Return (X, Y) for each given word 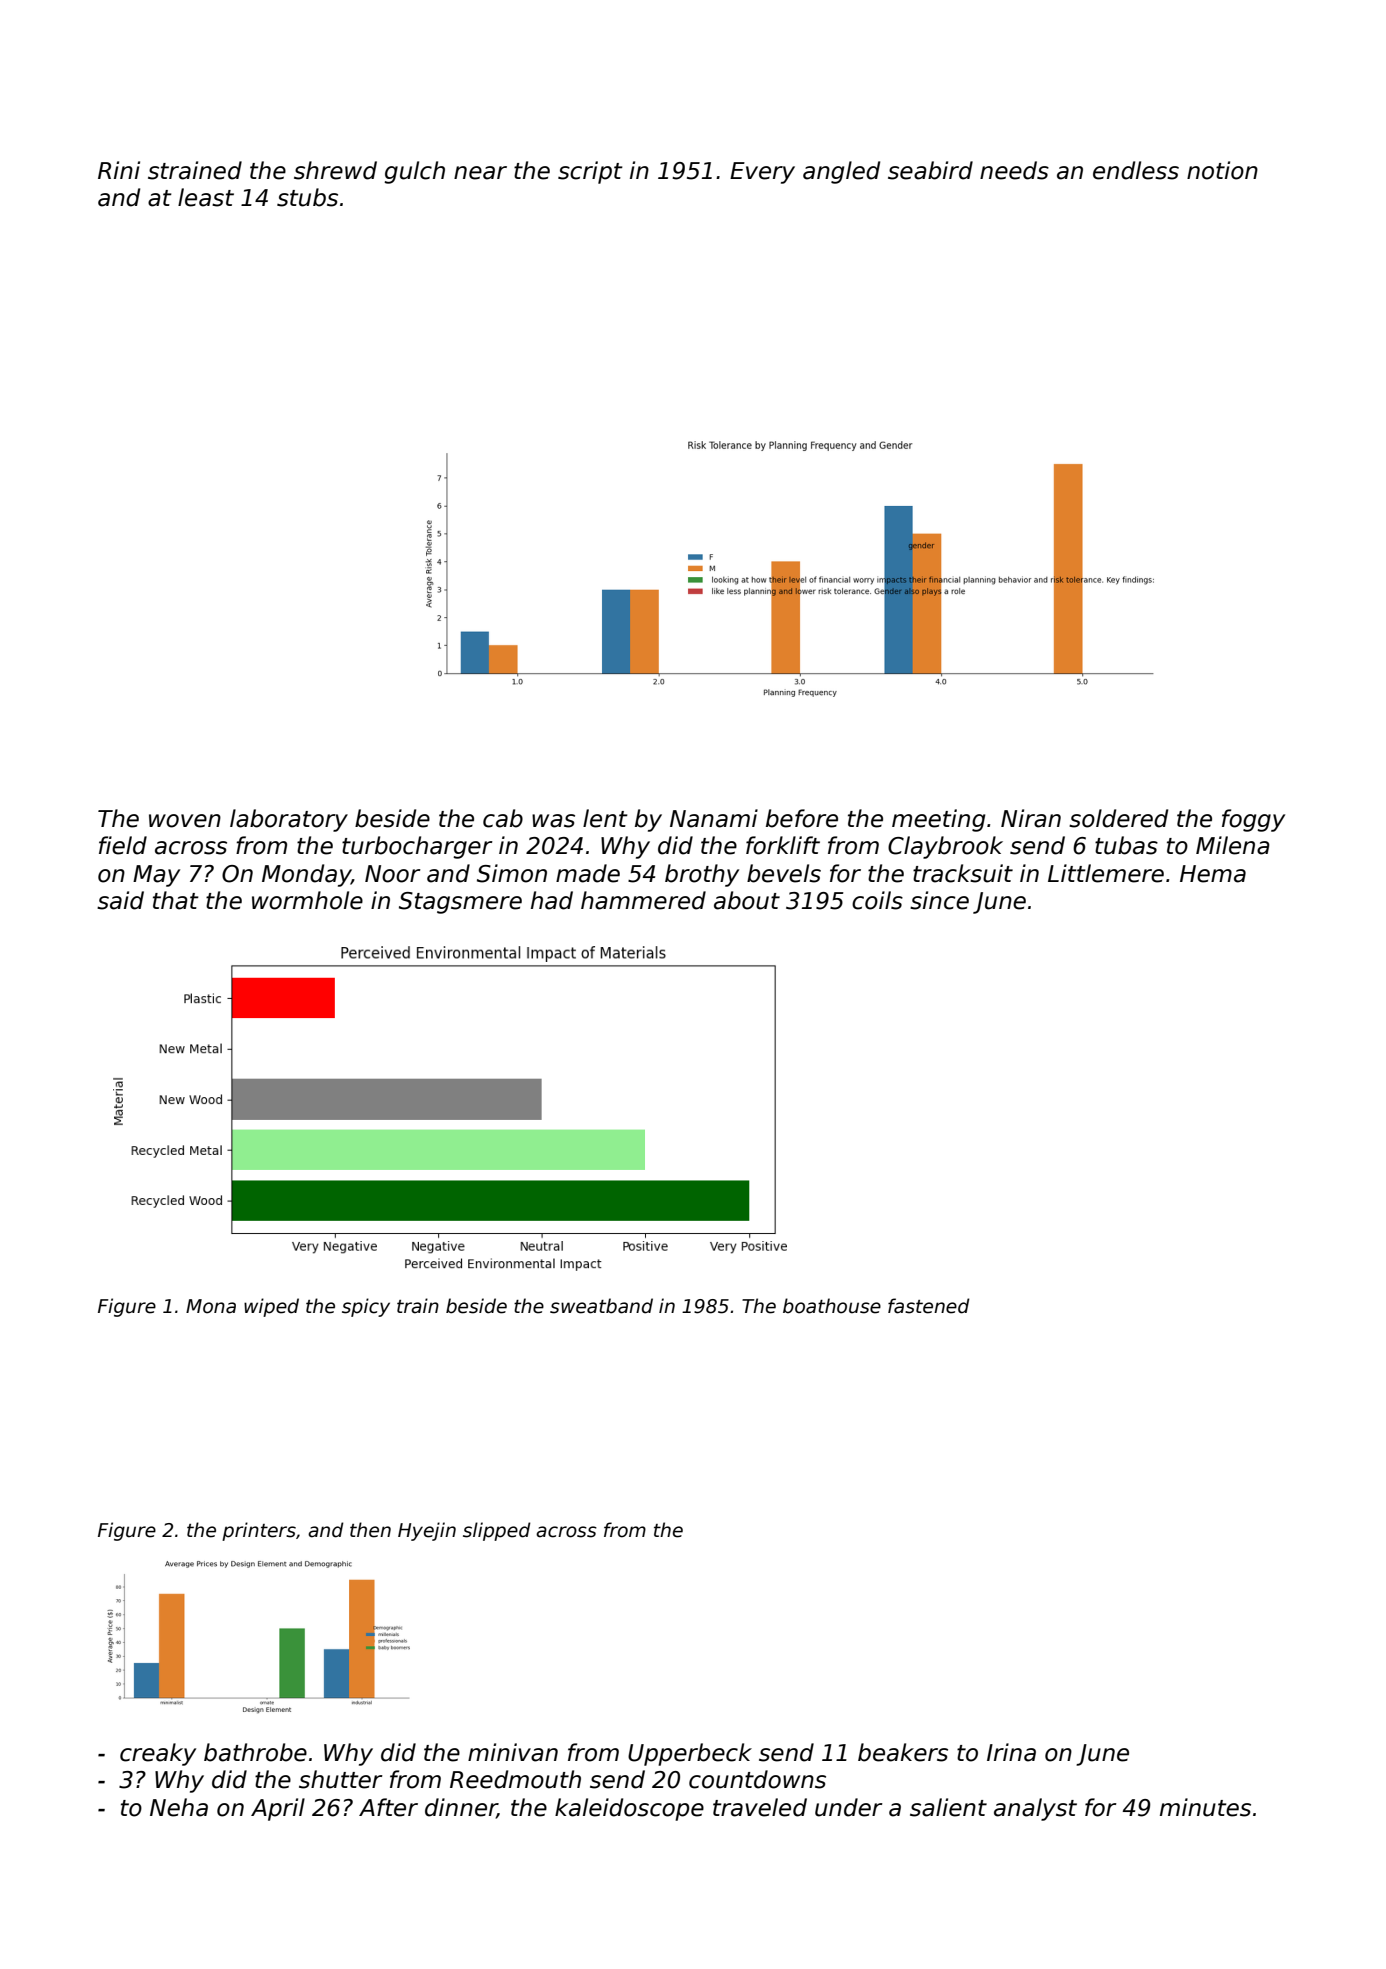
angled (841, 172)
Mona (211, 1306)
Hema (1213, 874)
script (590, 172)
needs (1014, 170)
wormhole (307, 900)
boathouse (832, 1306)
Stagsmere (460, 903)
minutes (1205, 1807)
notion (1222, 170)
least (206, 197)
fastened (929, 1306)
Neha (179, 1807)
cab (503, 818)
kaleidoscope (629, 1809)
